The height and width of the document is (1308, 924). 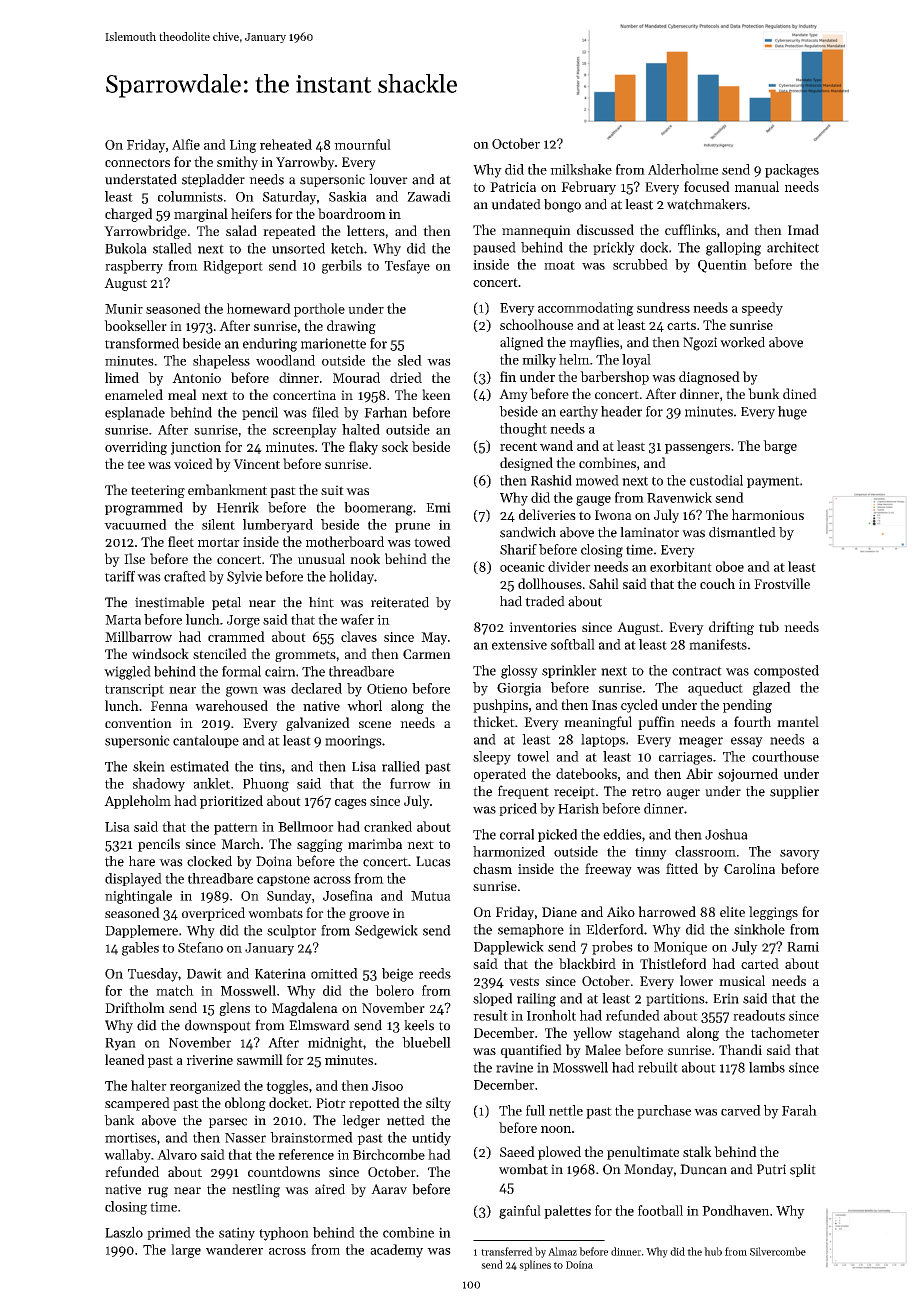 What do you see at coordinates (664, 1112) in the document?
I see `purchase` at bounding box center [664, 1112].
